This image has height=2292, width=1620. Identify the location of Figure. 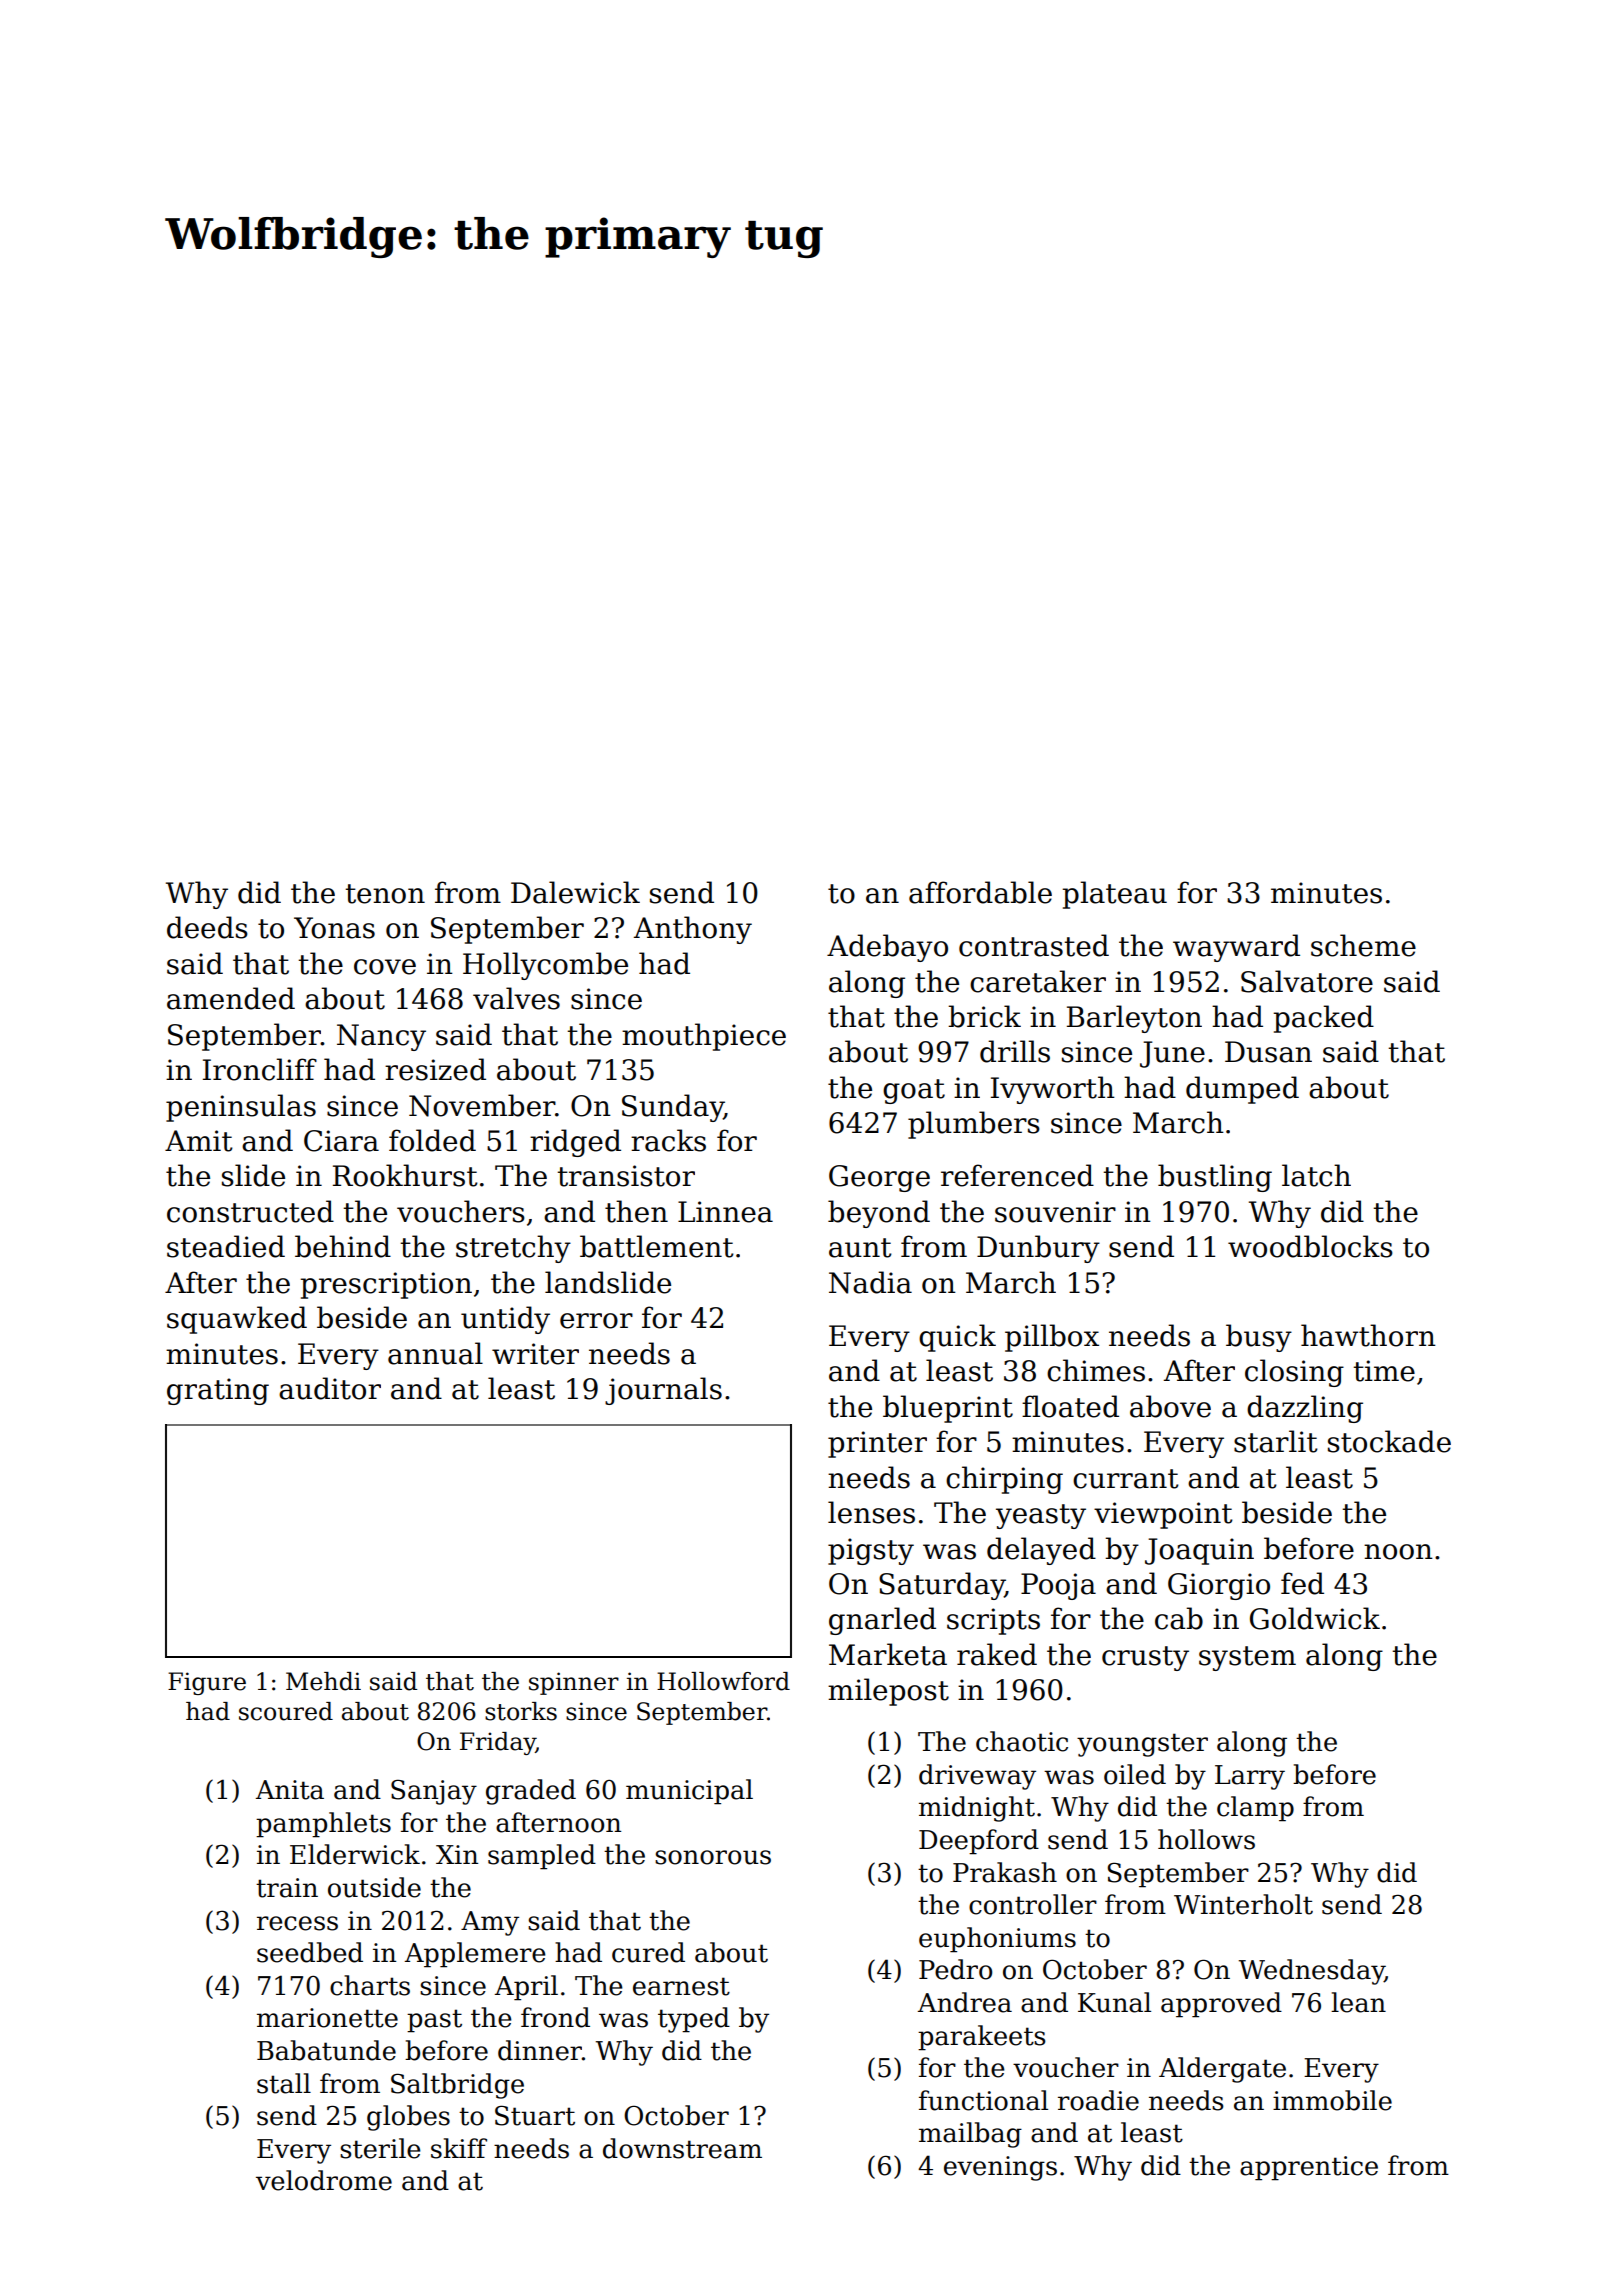
(207, 1683).
